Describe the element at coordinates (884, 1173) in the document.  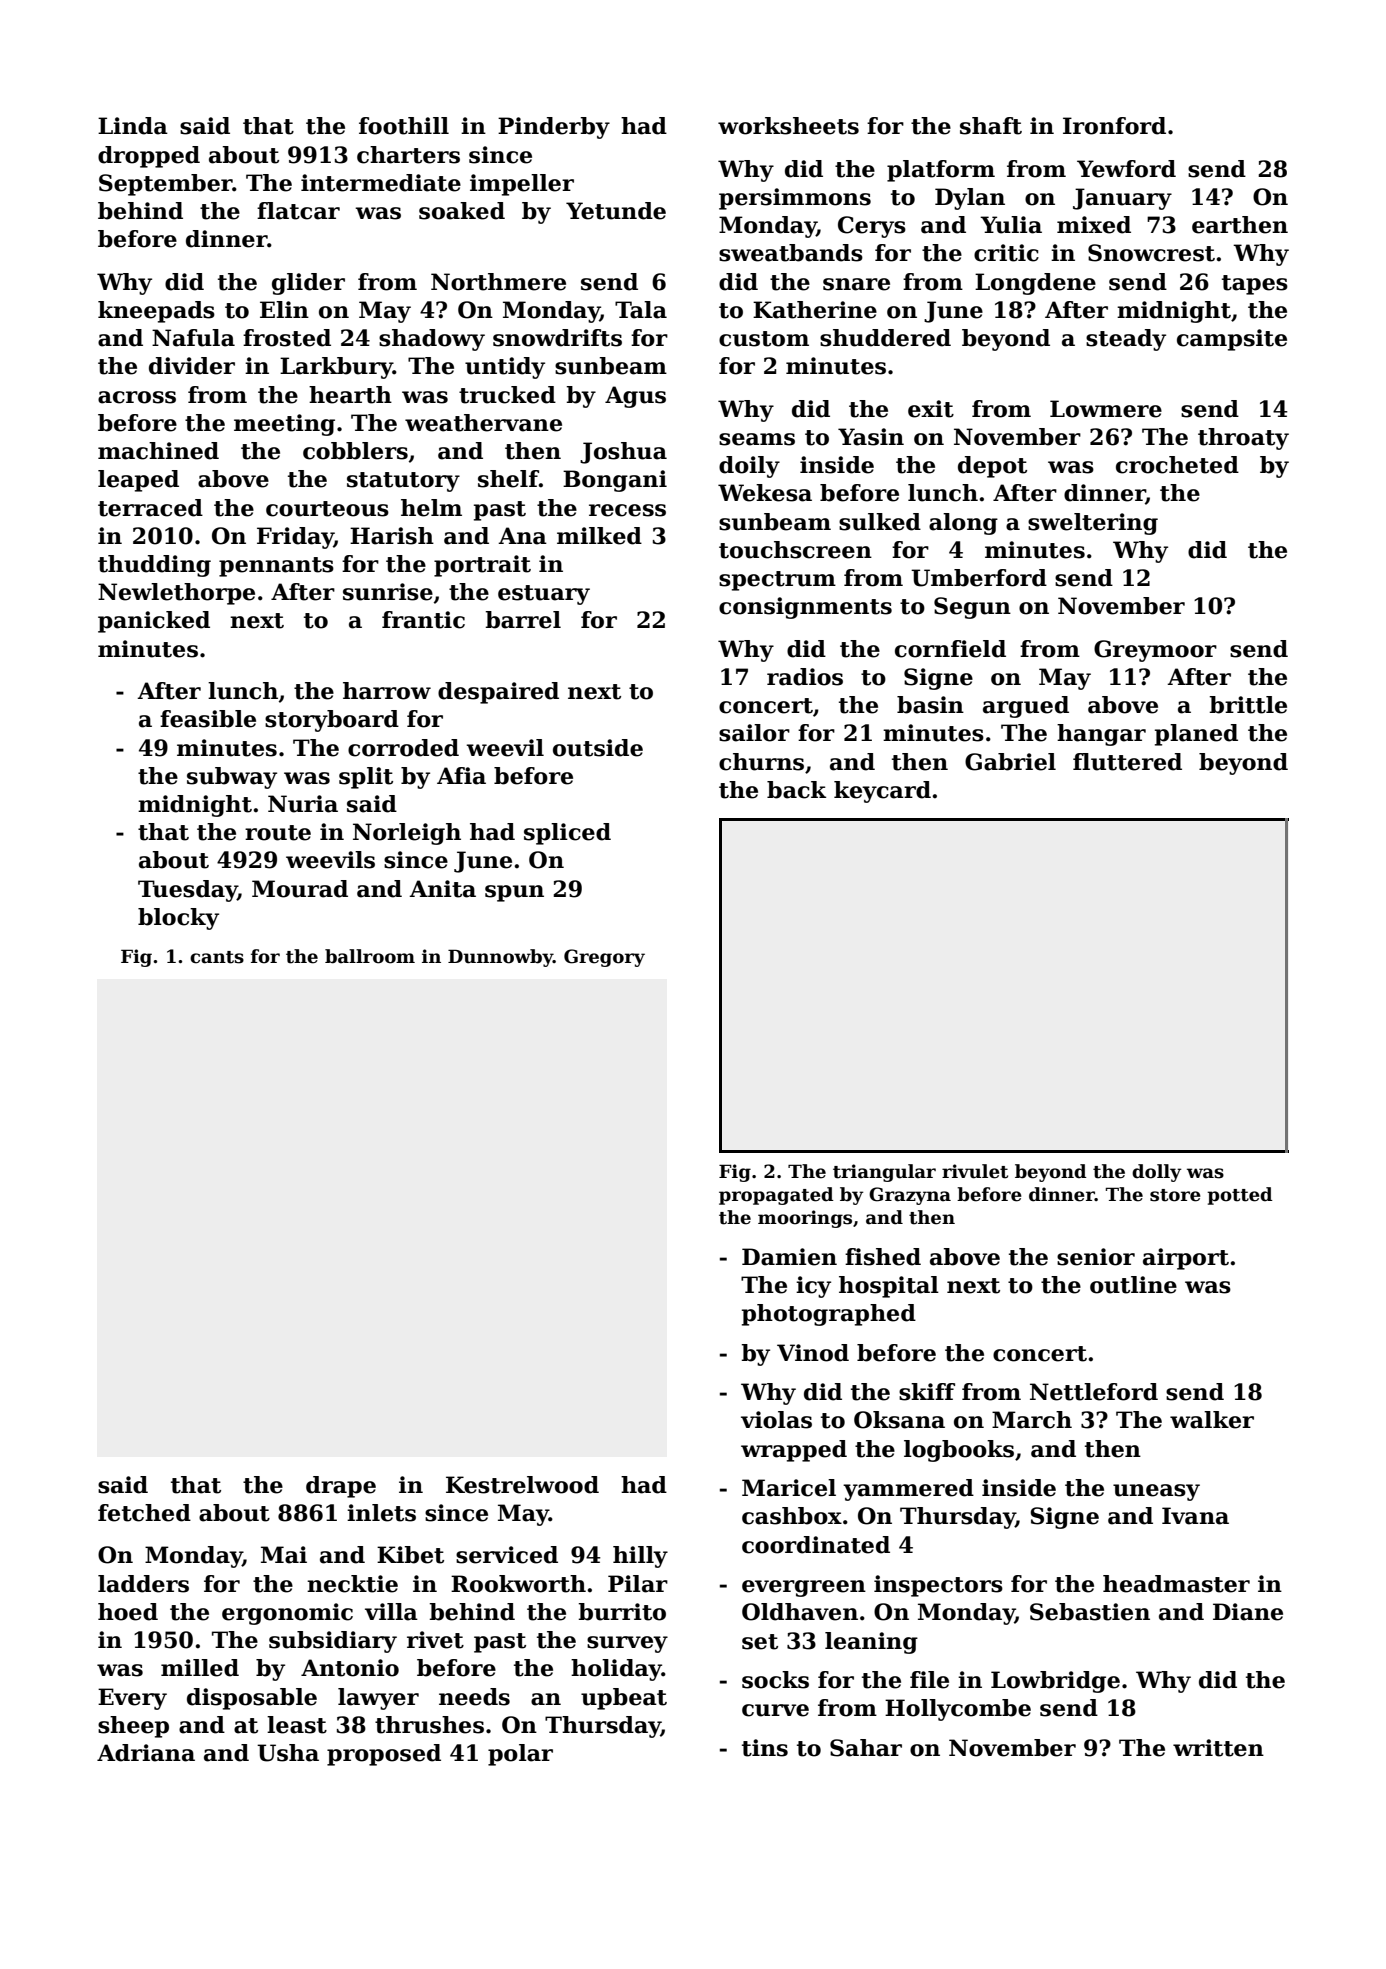
I see `triangular` at that location.
